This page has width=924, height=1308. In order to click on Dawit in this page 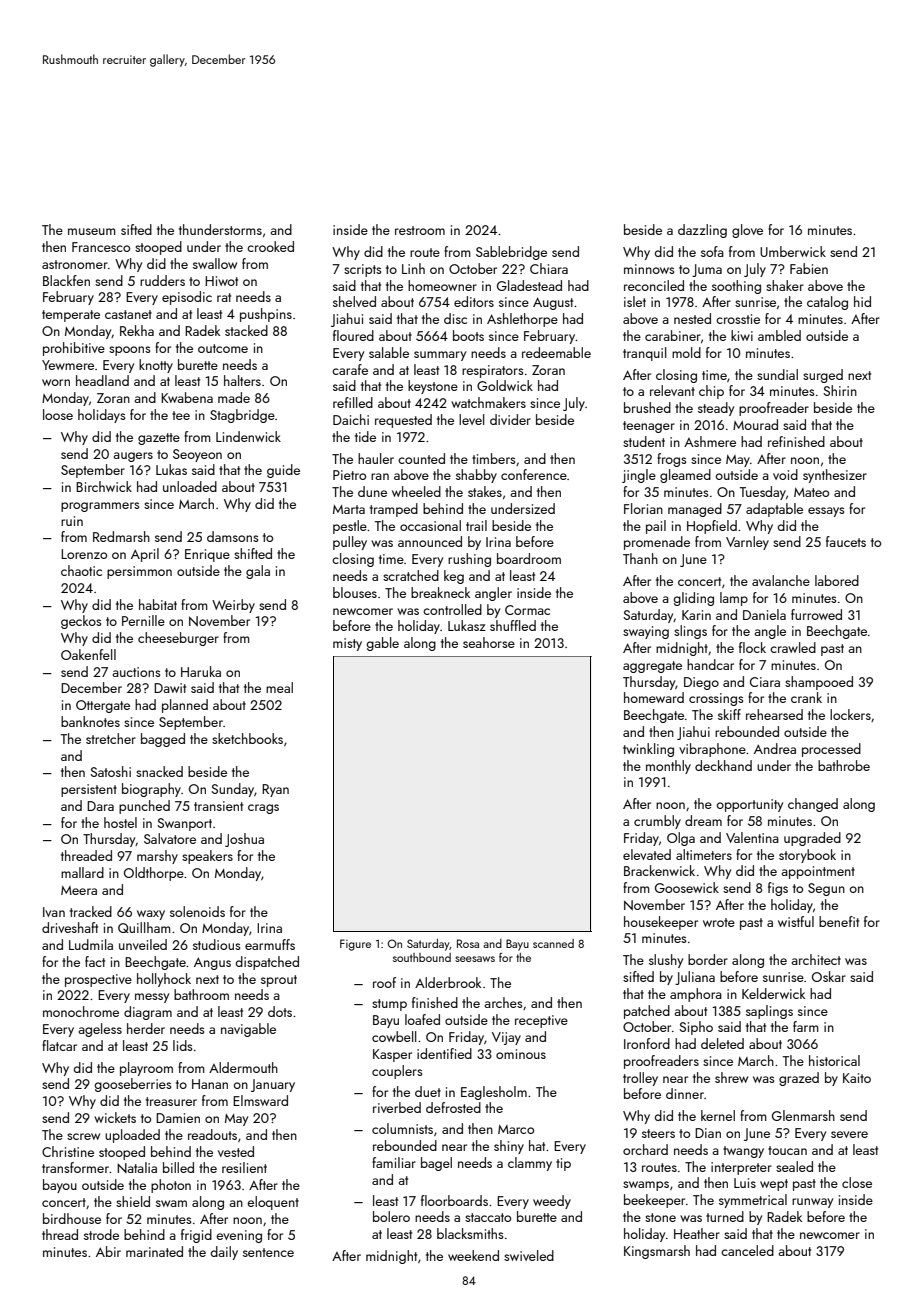, I will do `click(170, 688)`.
